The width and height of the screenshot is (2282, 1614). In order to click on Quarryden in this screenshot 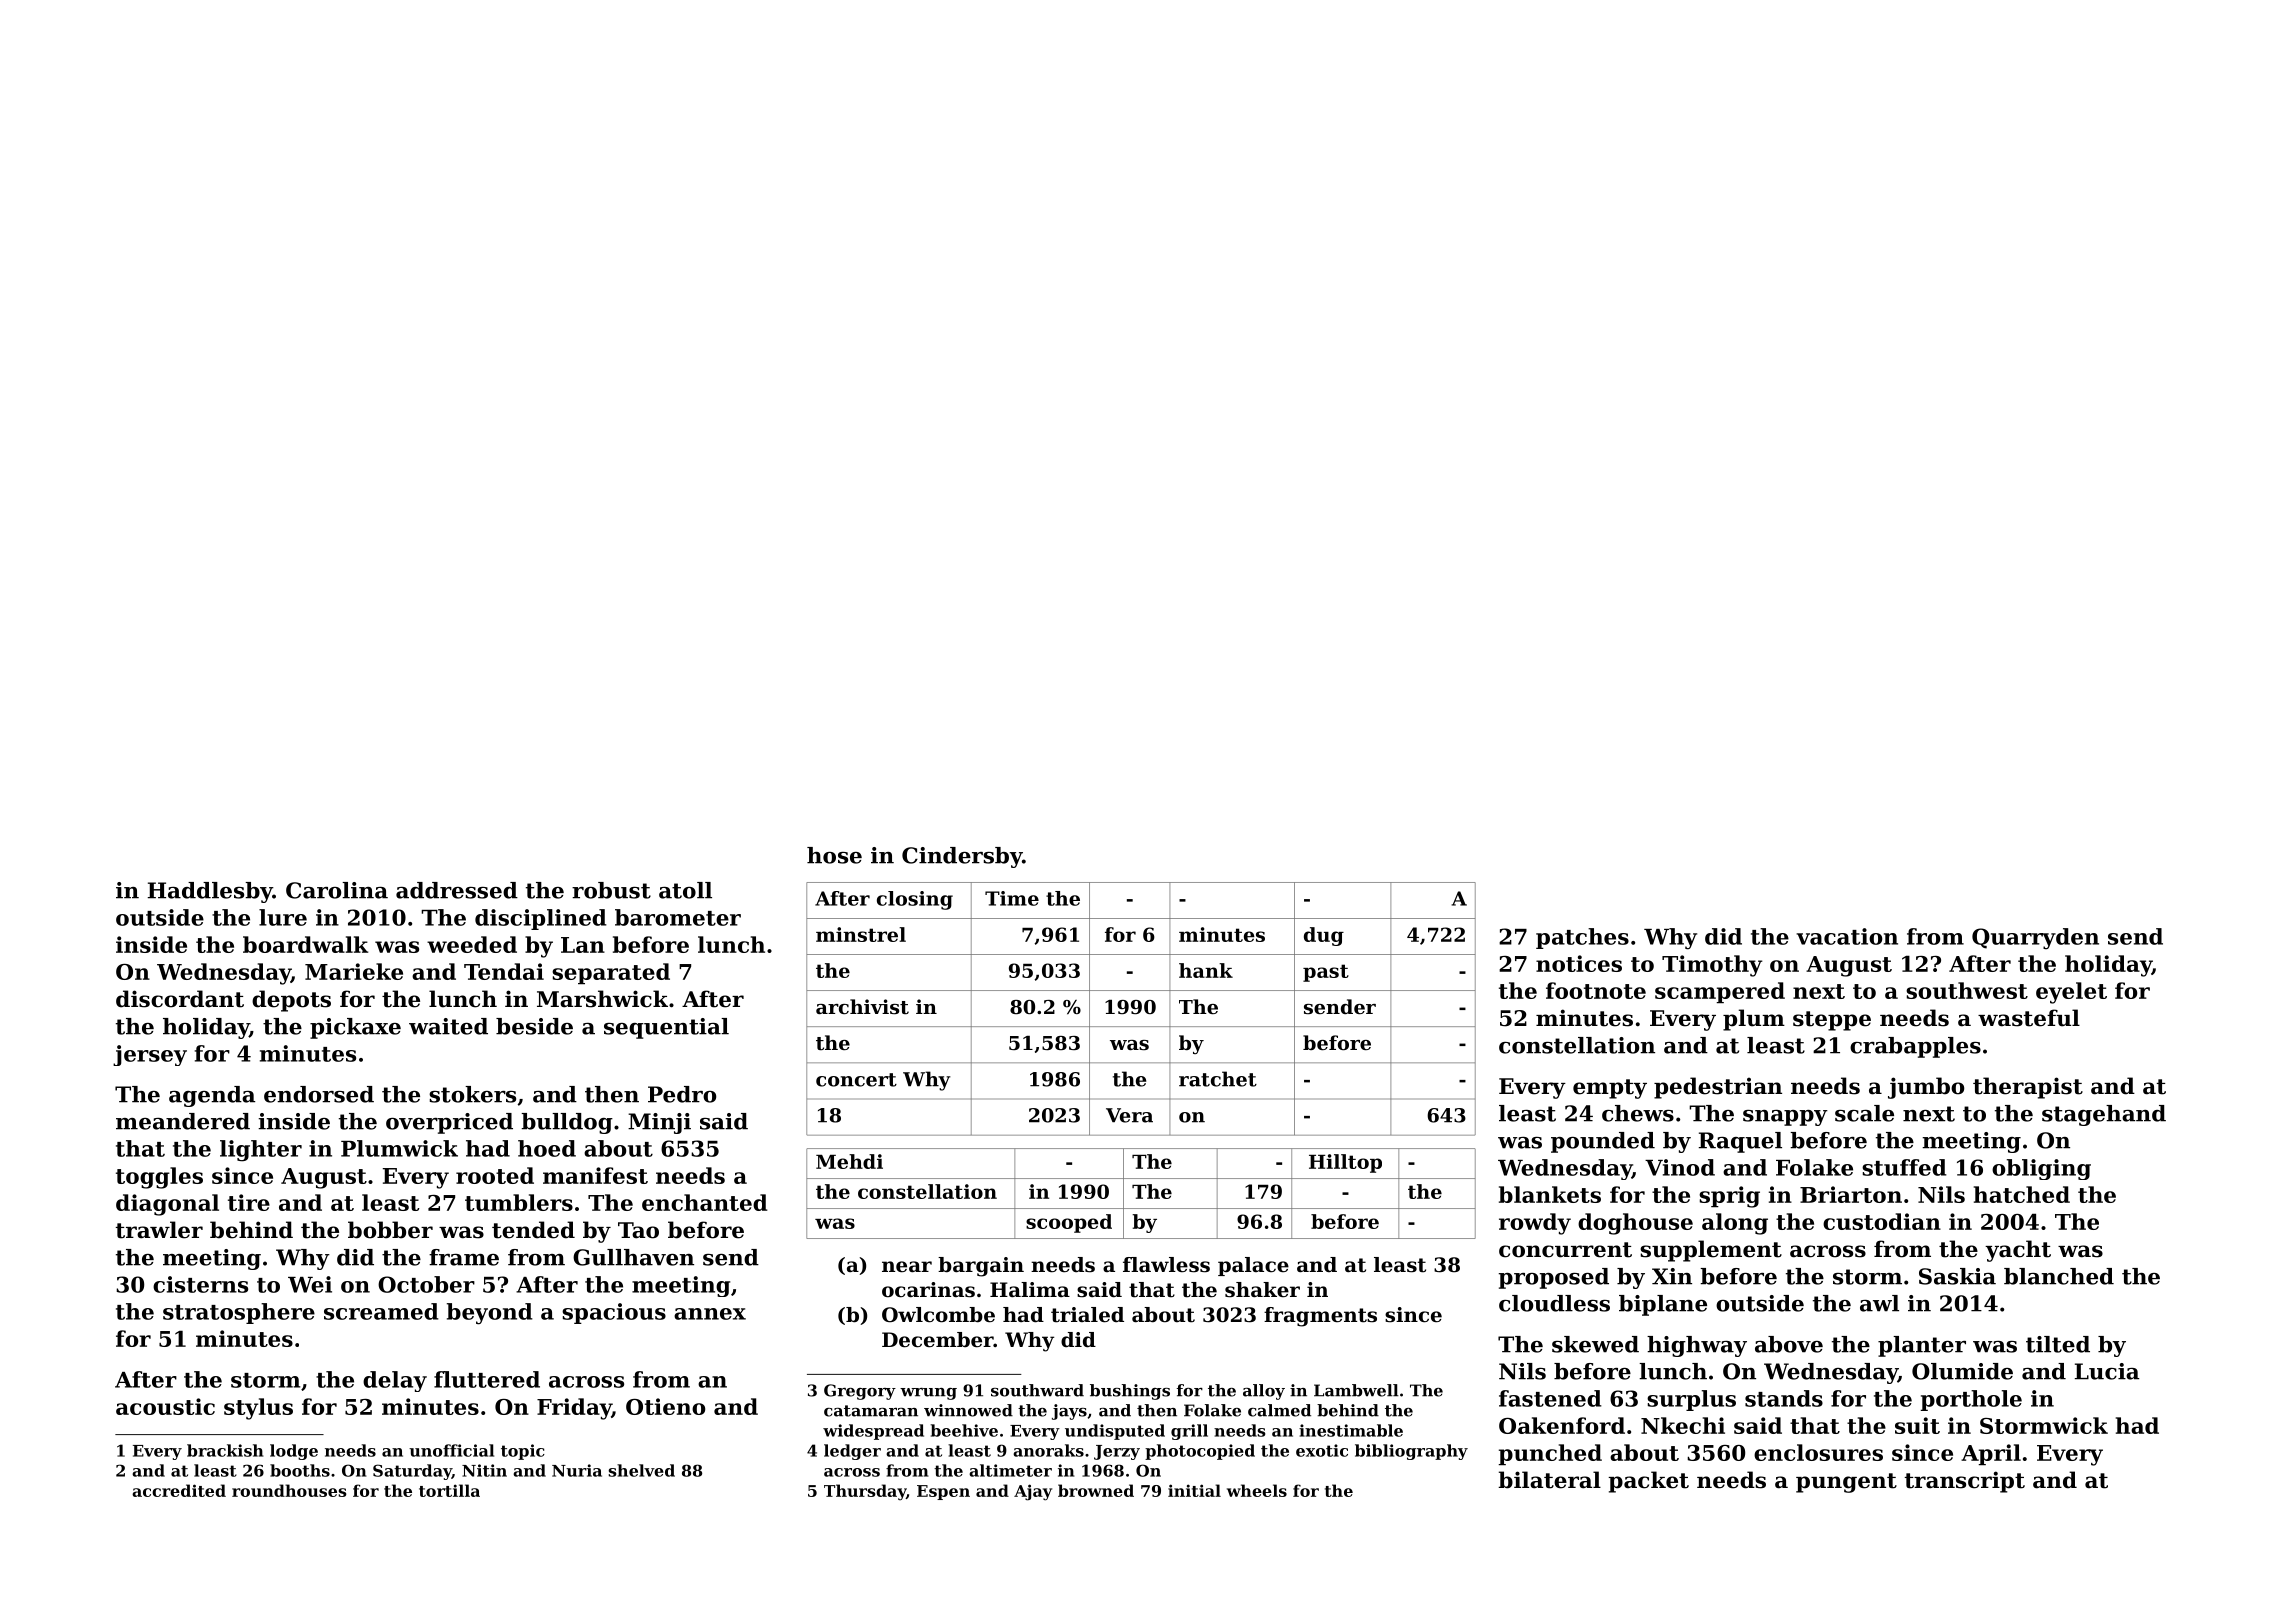, I will do `click(2035, 938)`.
